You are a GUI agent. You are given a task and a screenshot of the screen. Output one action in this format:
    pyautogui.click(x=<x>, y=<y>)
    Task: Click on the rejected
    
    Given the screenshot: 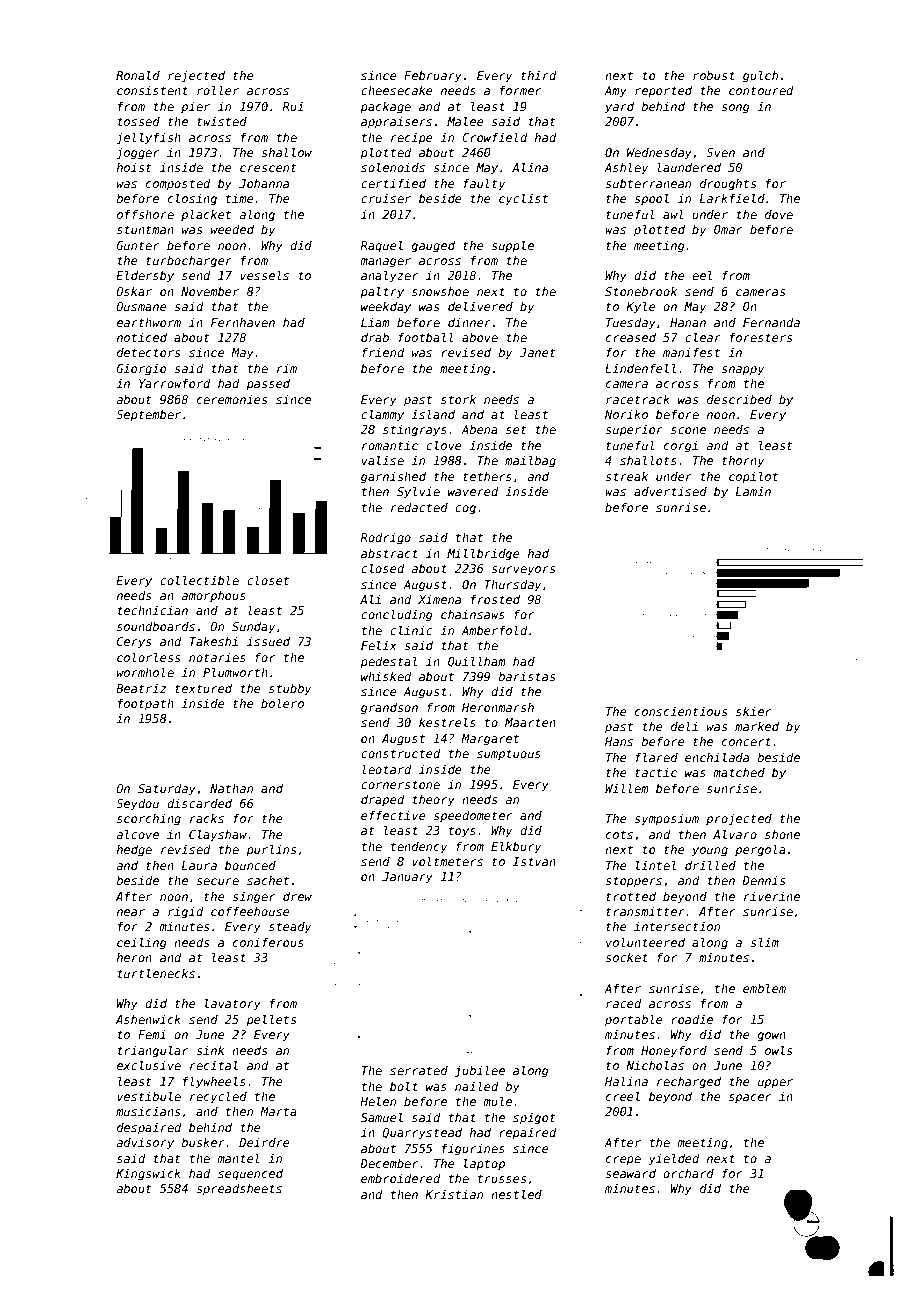 What is the action you would take?
    pyautogui.click(x=196, y=77)
